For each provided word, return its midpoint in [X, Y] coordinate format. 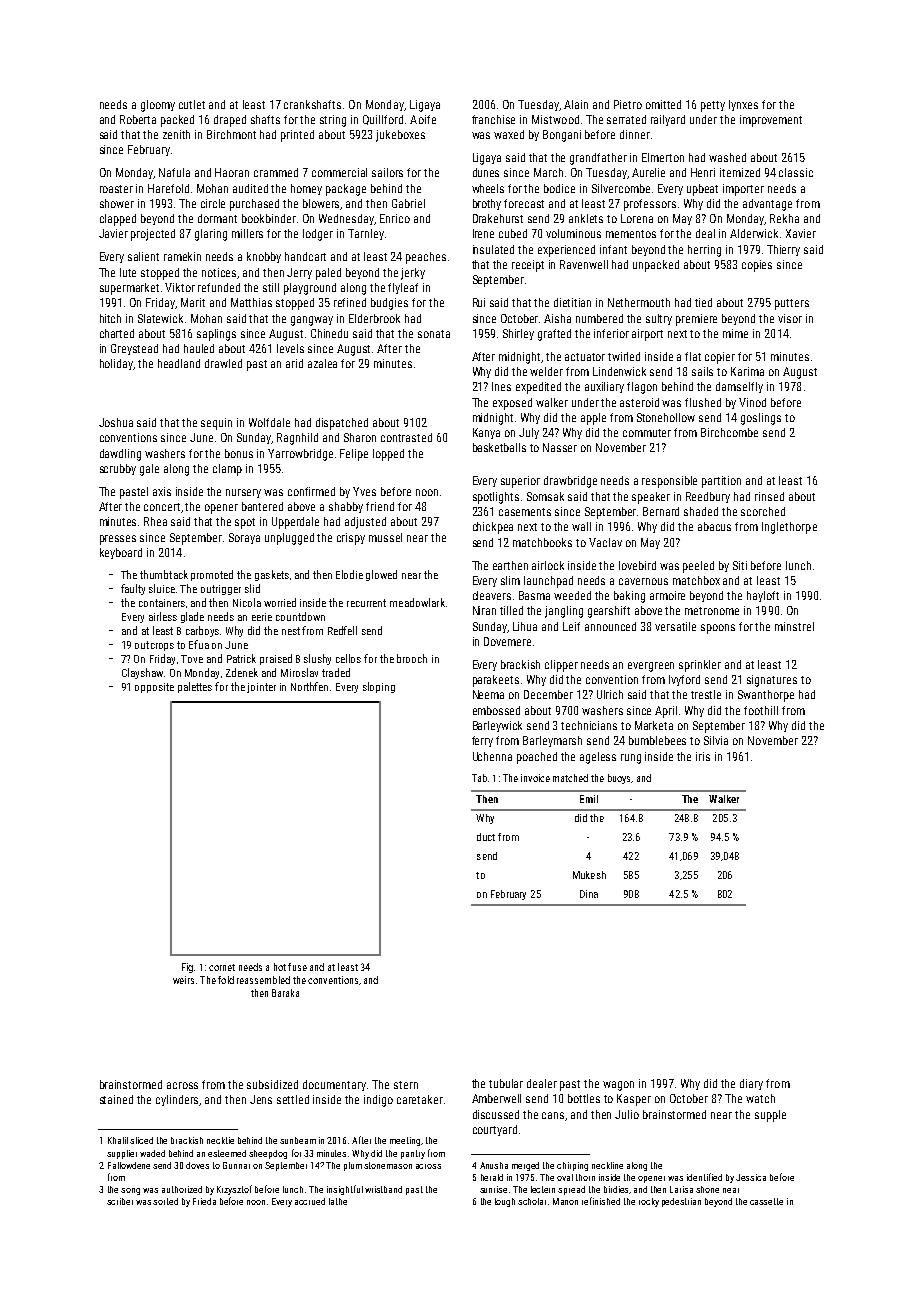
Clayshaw [142, 673]
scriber [120, 1201]
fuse [297, 967]
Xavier [801, 233]
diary [751, 1084]
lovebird [637, 565]
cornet [222, 967]
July [529, 433]
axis [162, 491]
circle [213, 203]
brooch [412, 658]
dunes [486, 172]
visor [790, 318]
